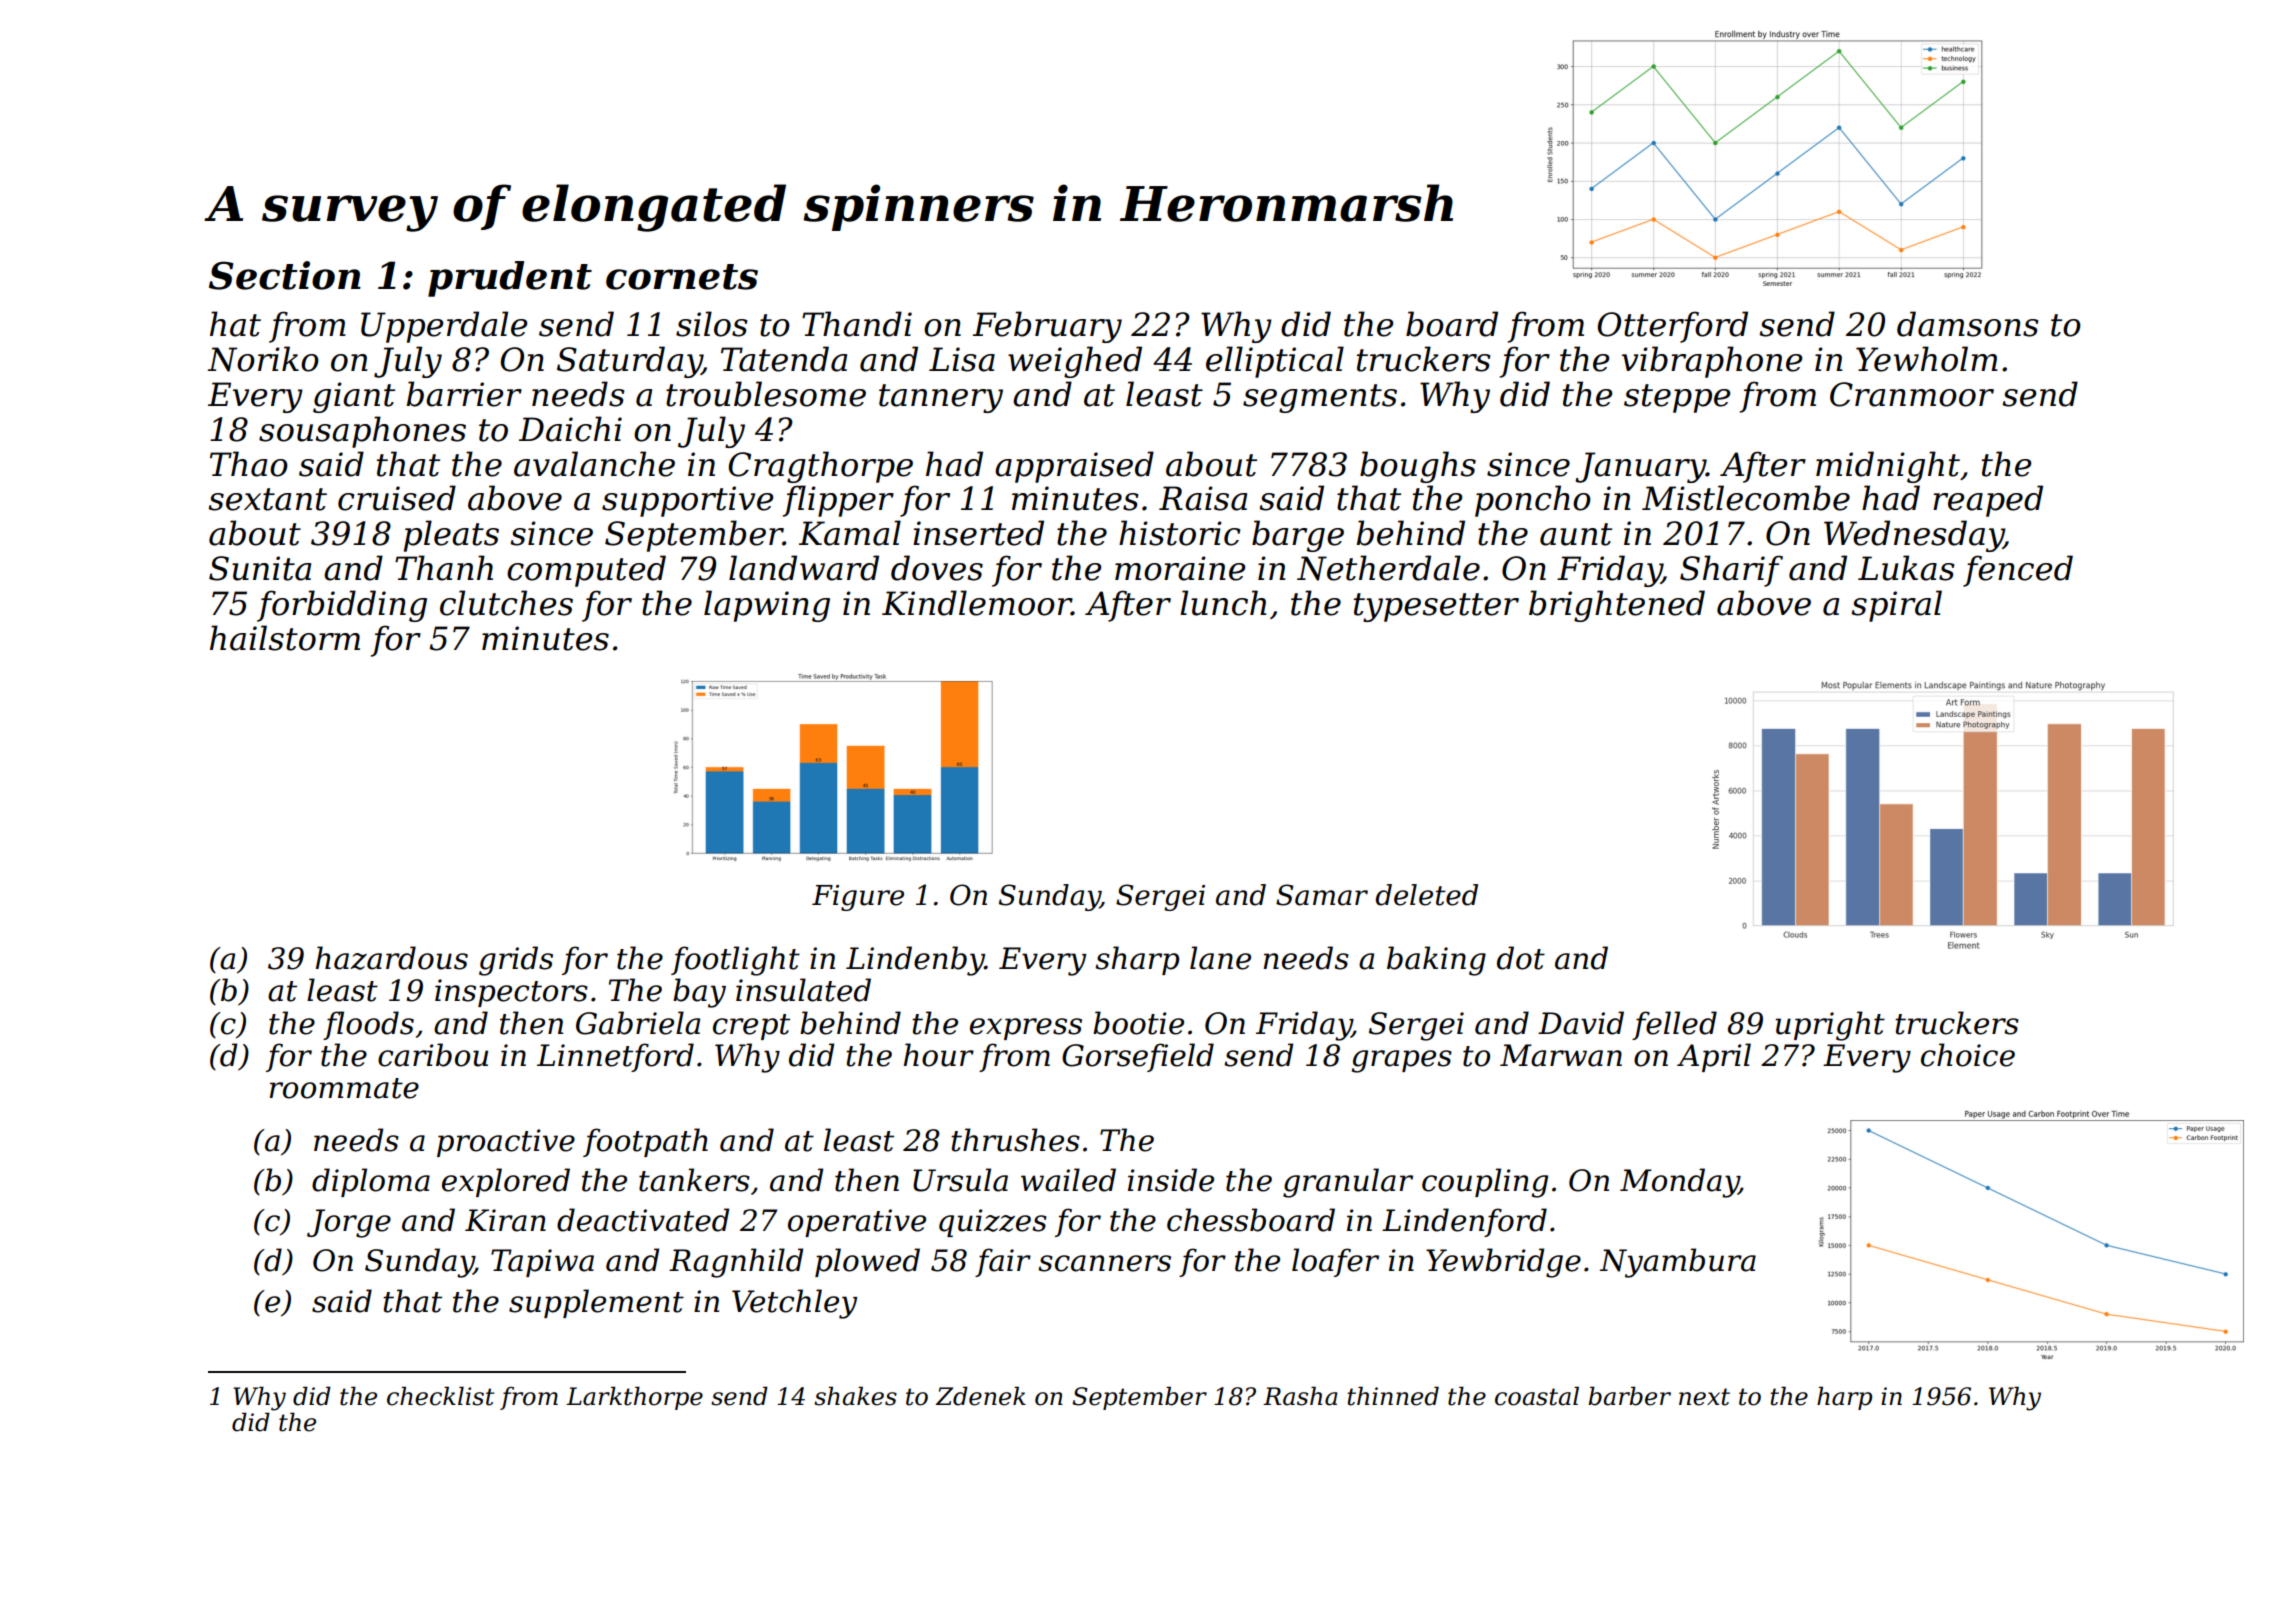 This page has height=1620, width=2292. I want to click on crept, so click(751, 1027).
